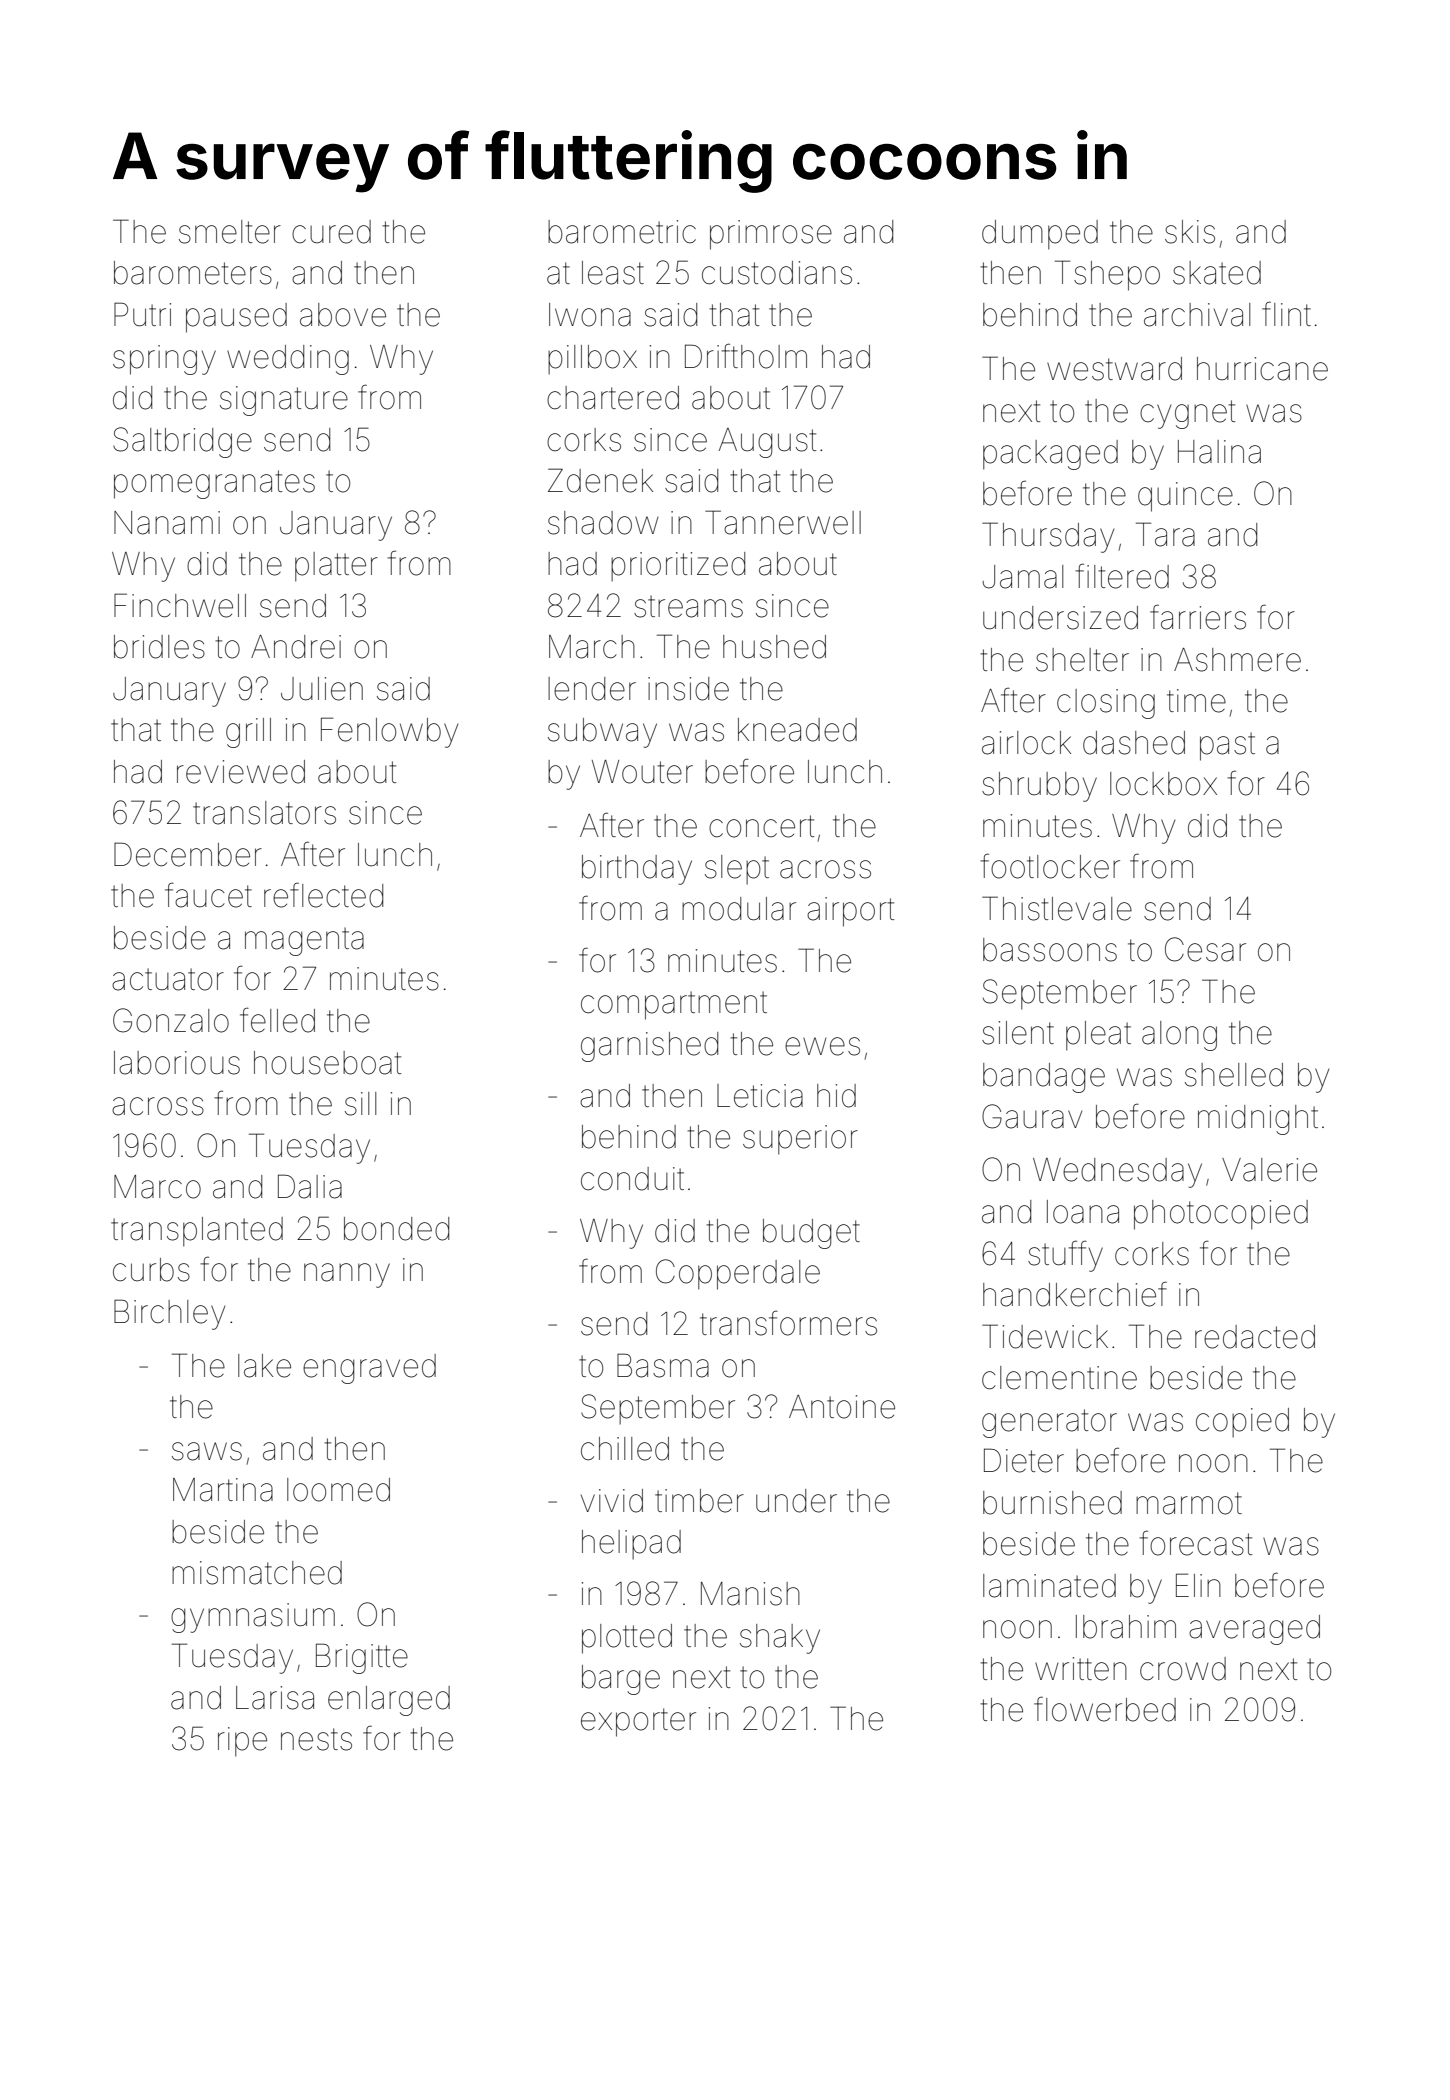  I want to click on platter, so click(336, 567).
